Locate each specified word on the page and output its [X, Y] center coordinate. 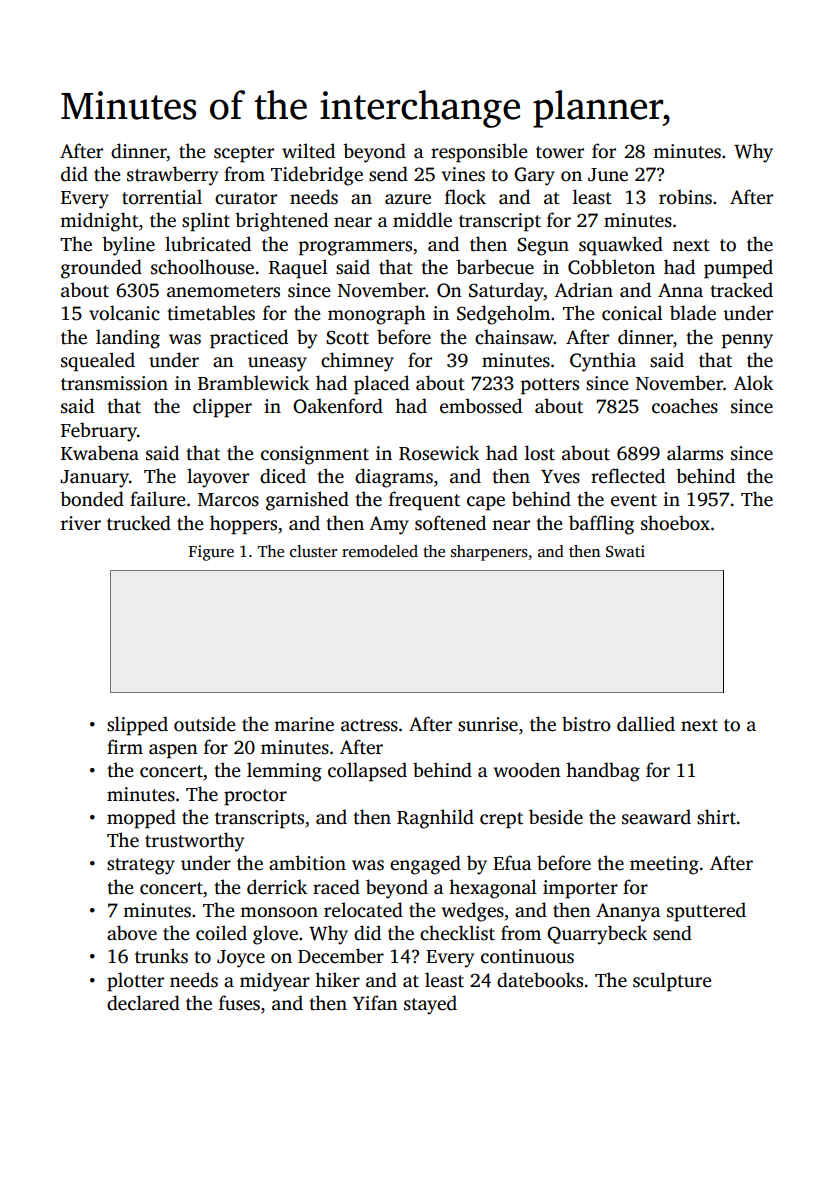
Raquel [298, 269]
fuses [239, 1003]
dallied [646, 724]
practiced [249, 339]
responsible [479, 153]
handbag [603, 772]
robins [685, 197]
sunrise [488, 724]
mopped [141, 819]
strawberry [172, 176]
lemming [284, 772]
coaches [685, 406]
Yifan [375, 1002]
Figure [211, 553]
